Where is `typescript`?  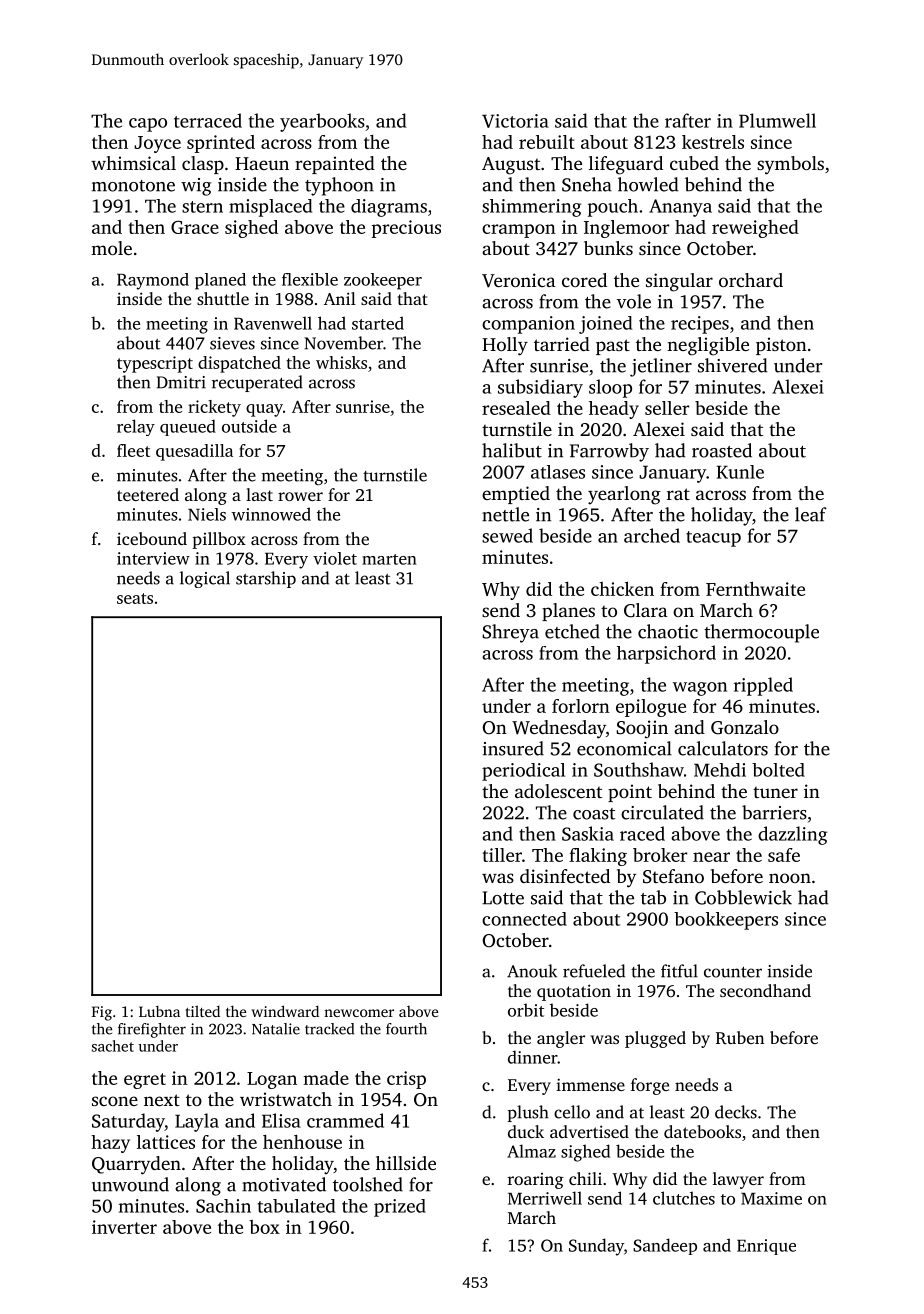 typescript is located at coordinates (155, 364).
